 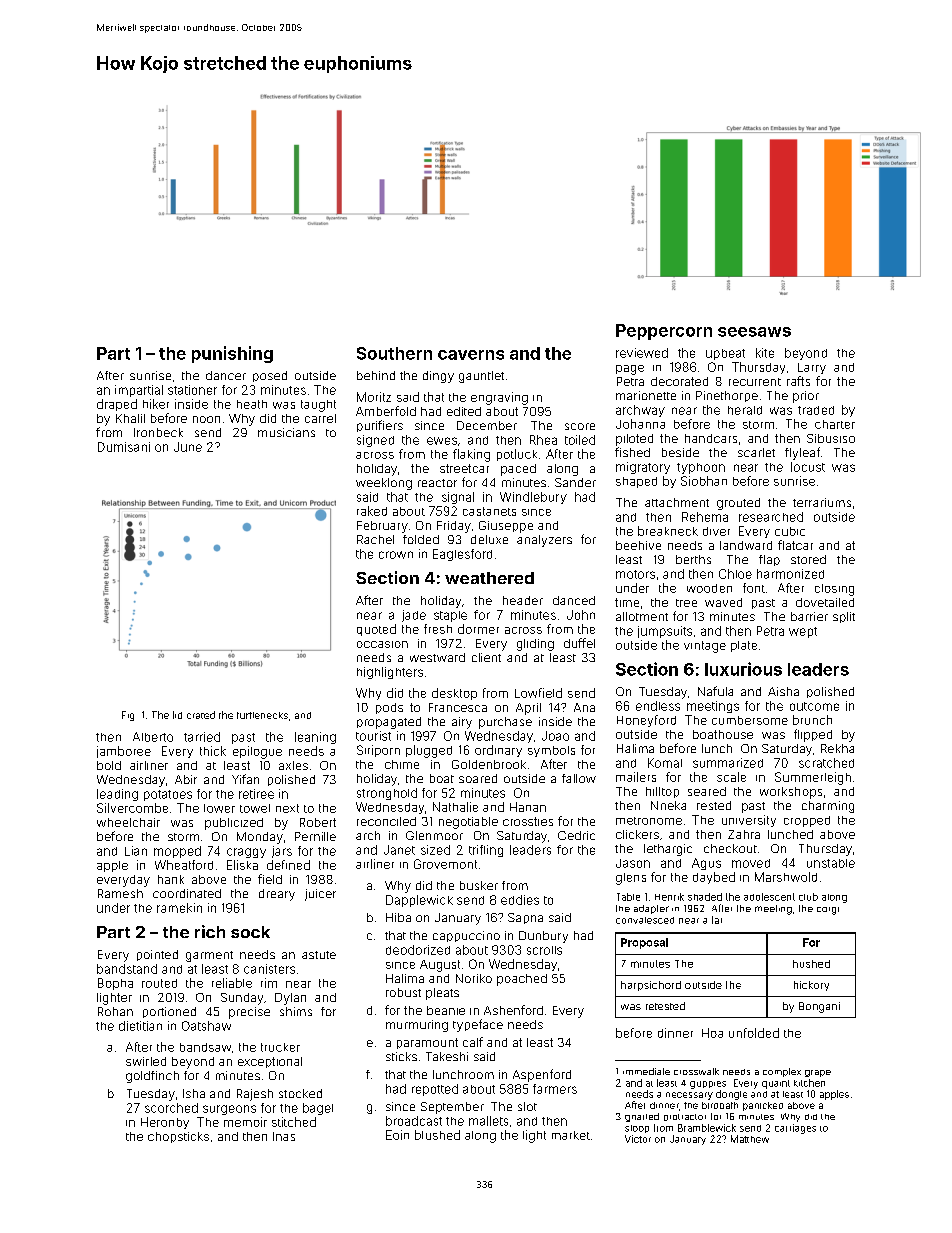 What do you see at coordinates (277, 895) in the screenshot?
I see `dreary` at bounding box center [277, 895].
